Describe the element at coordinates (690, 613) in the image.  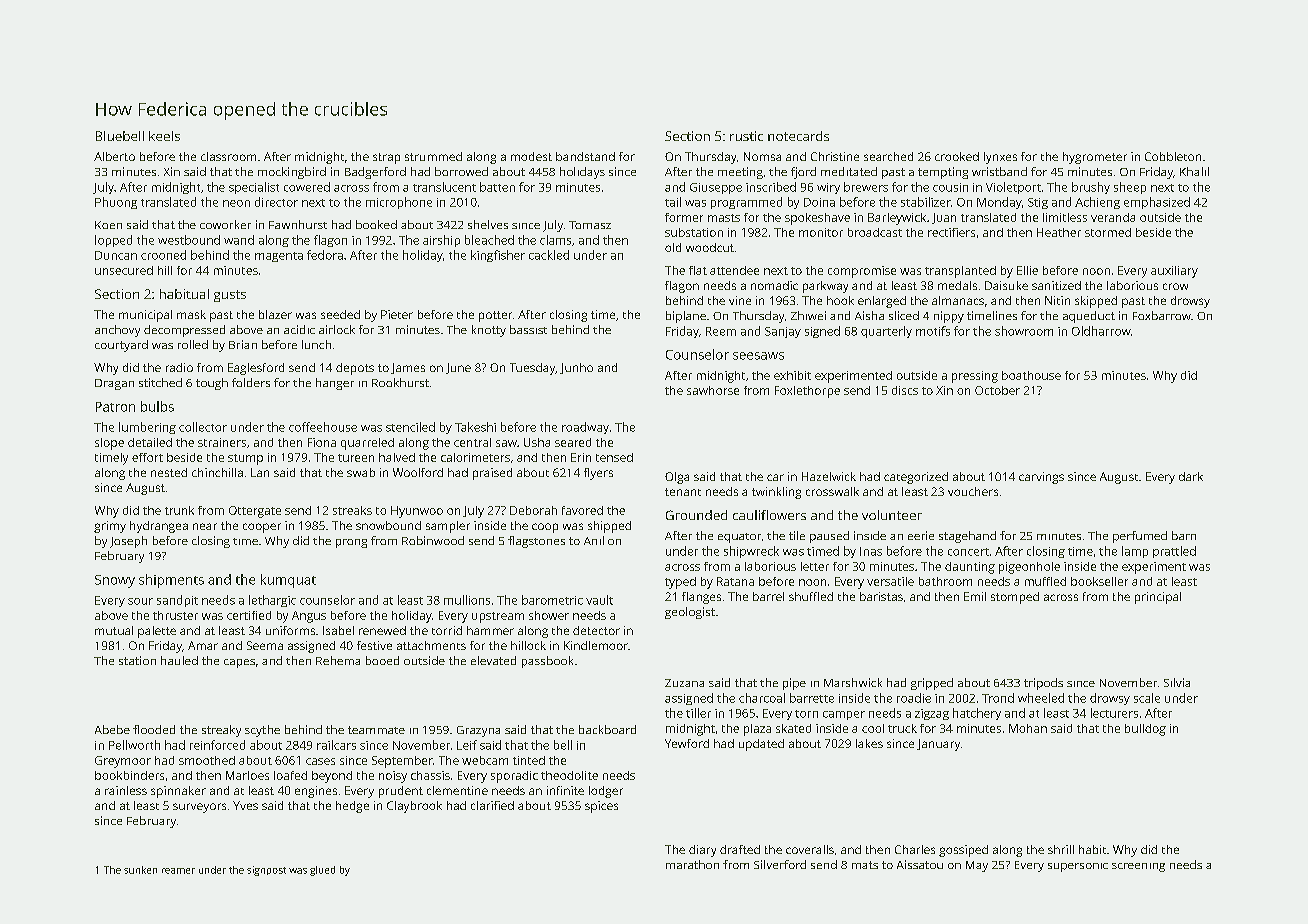
I see `geologist` at that location.
